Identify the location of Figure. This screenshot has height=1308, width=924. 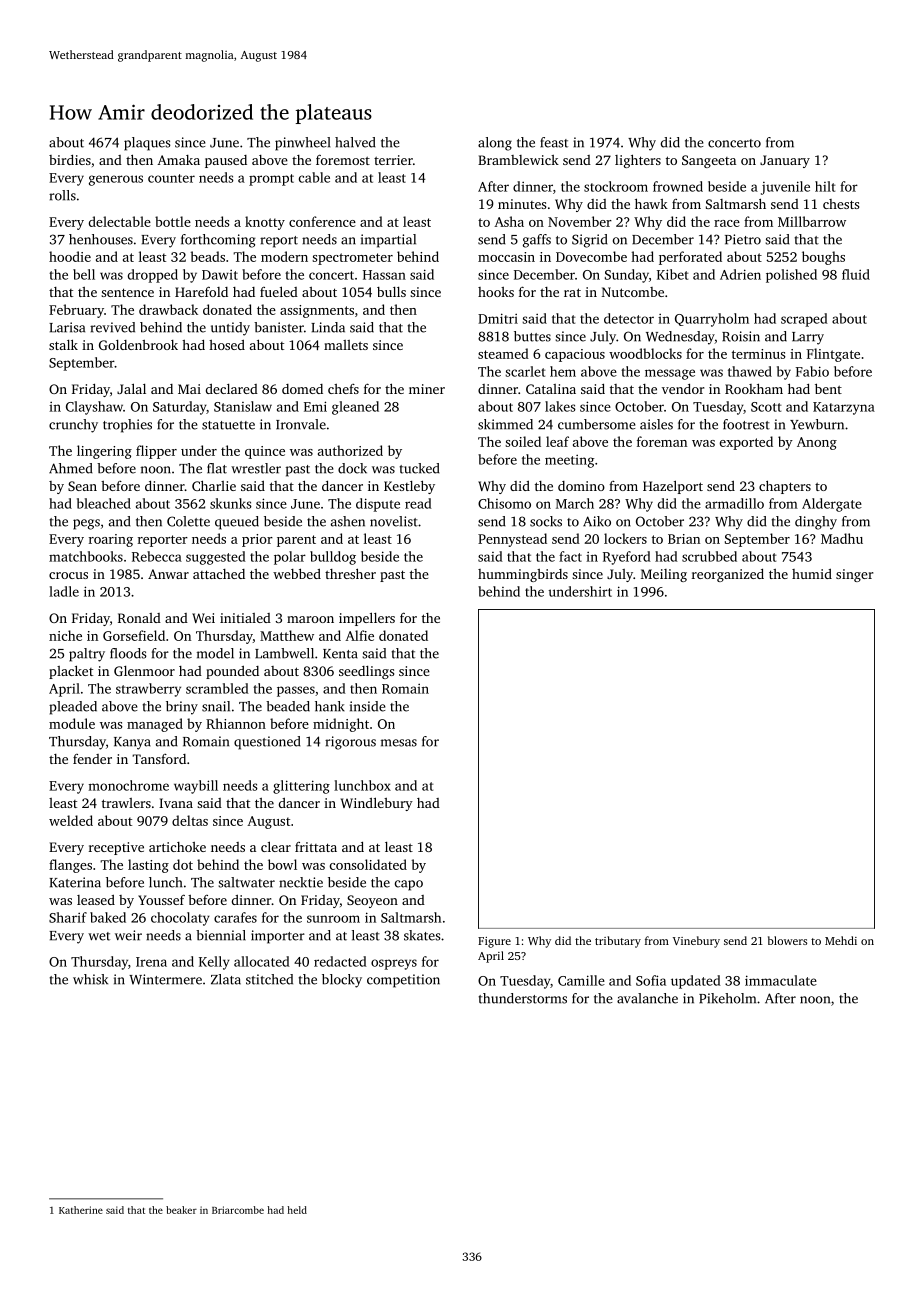
(494, 942).
